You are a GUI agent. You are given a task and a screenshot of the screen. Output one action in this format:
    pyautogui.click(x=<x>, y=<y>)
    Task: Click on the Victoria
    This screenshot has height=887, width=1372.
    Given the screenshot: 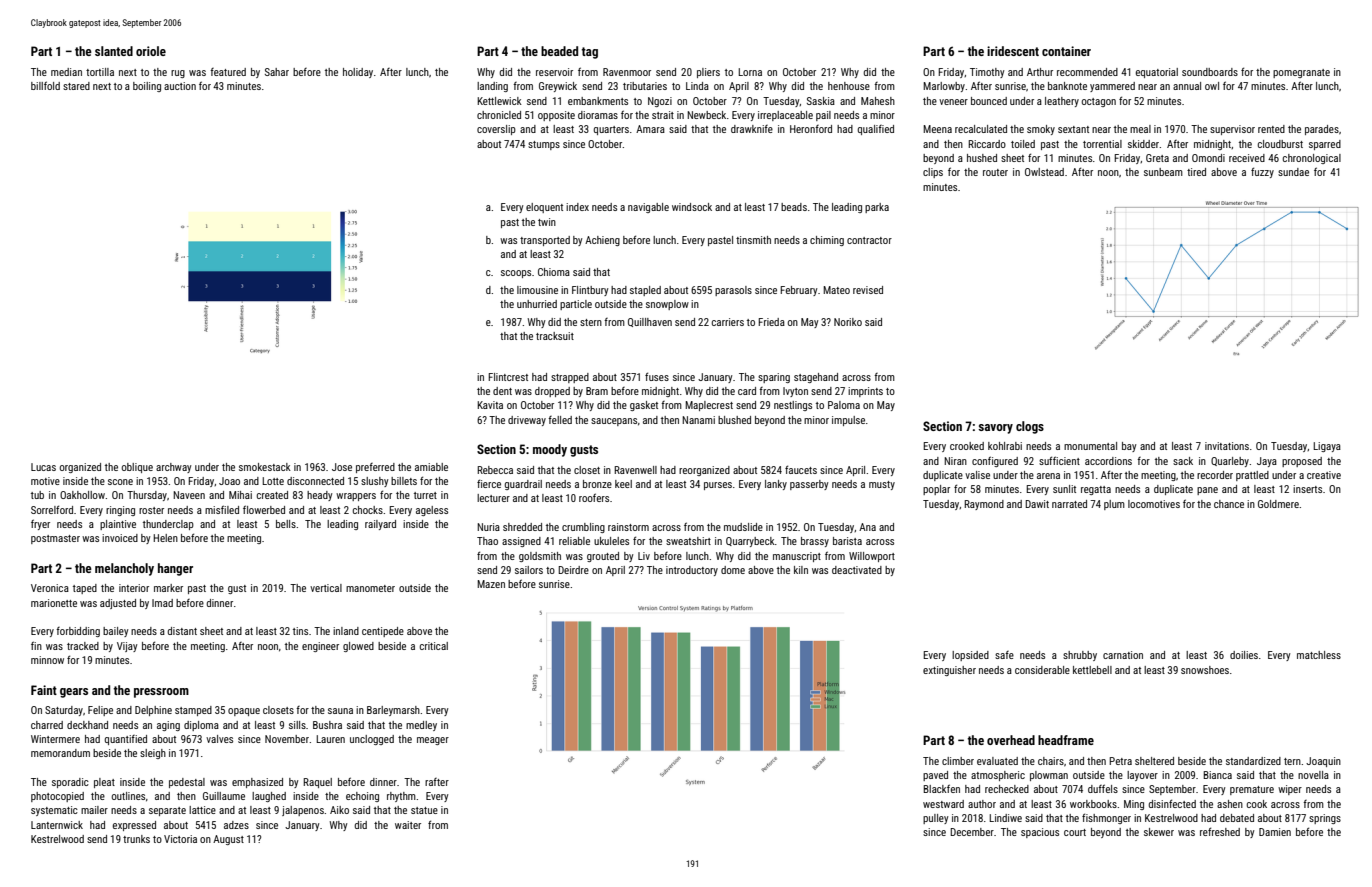 What is the action you would take?
    pyautogui.click(x=180, y=839)
